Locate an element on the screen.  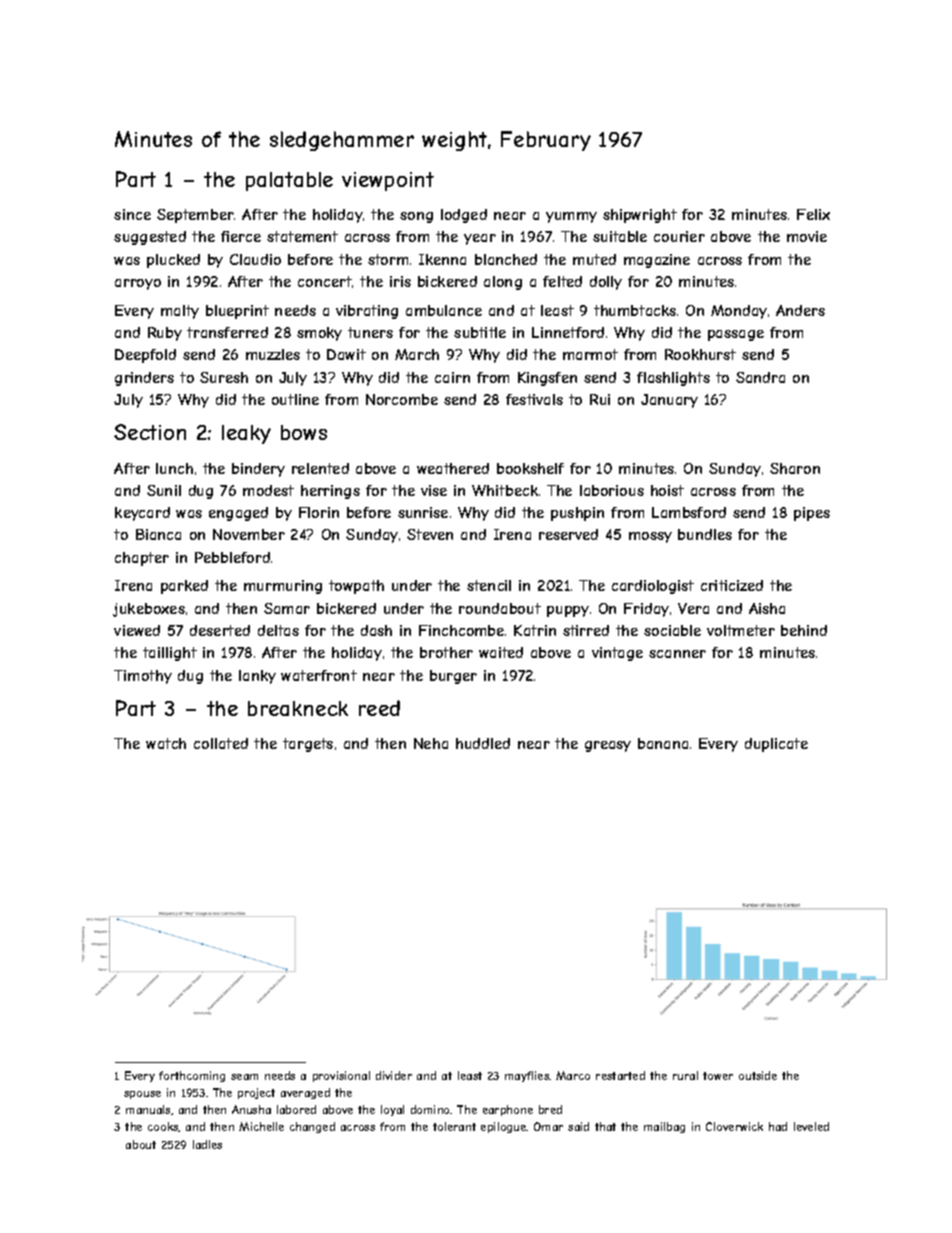
forthcoming is located at coordinates (192, 1076).
